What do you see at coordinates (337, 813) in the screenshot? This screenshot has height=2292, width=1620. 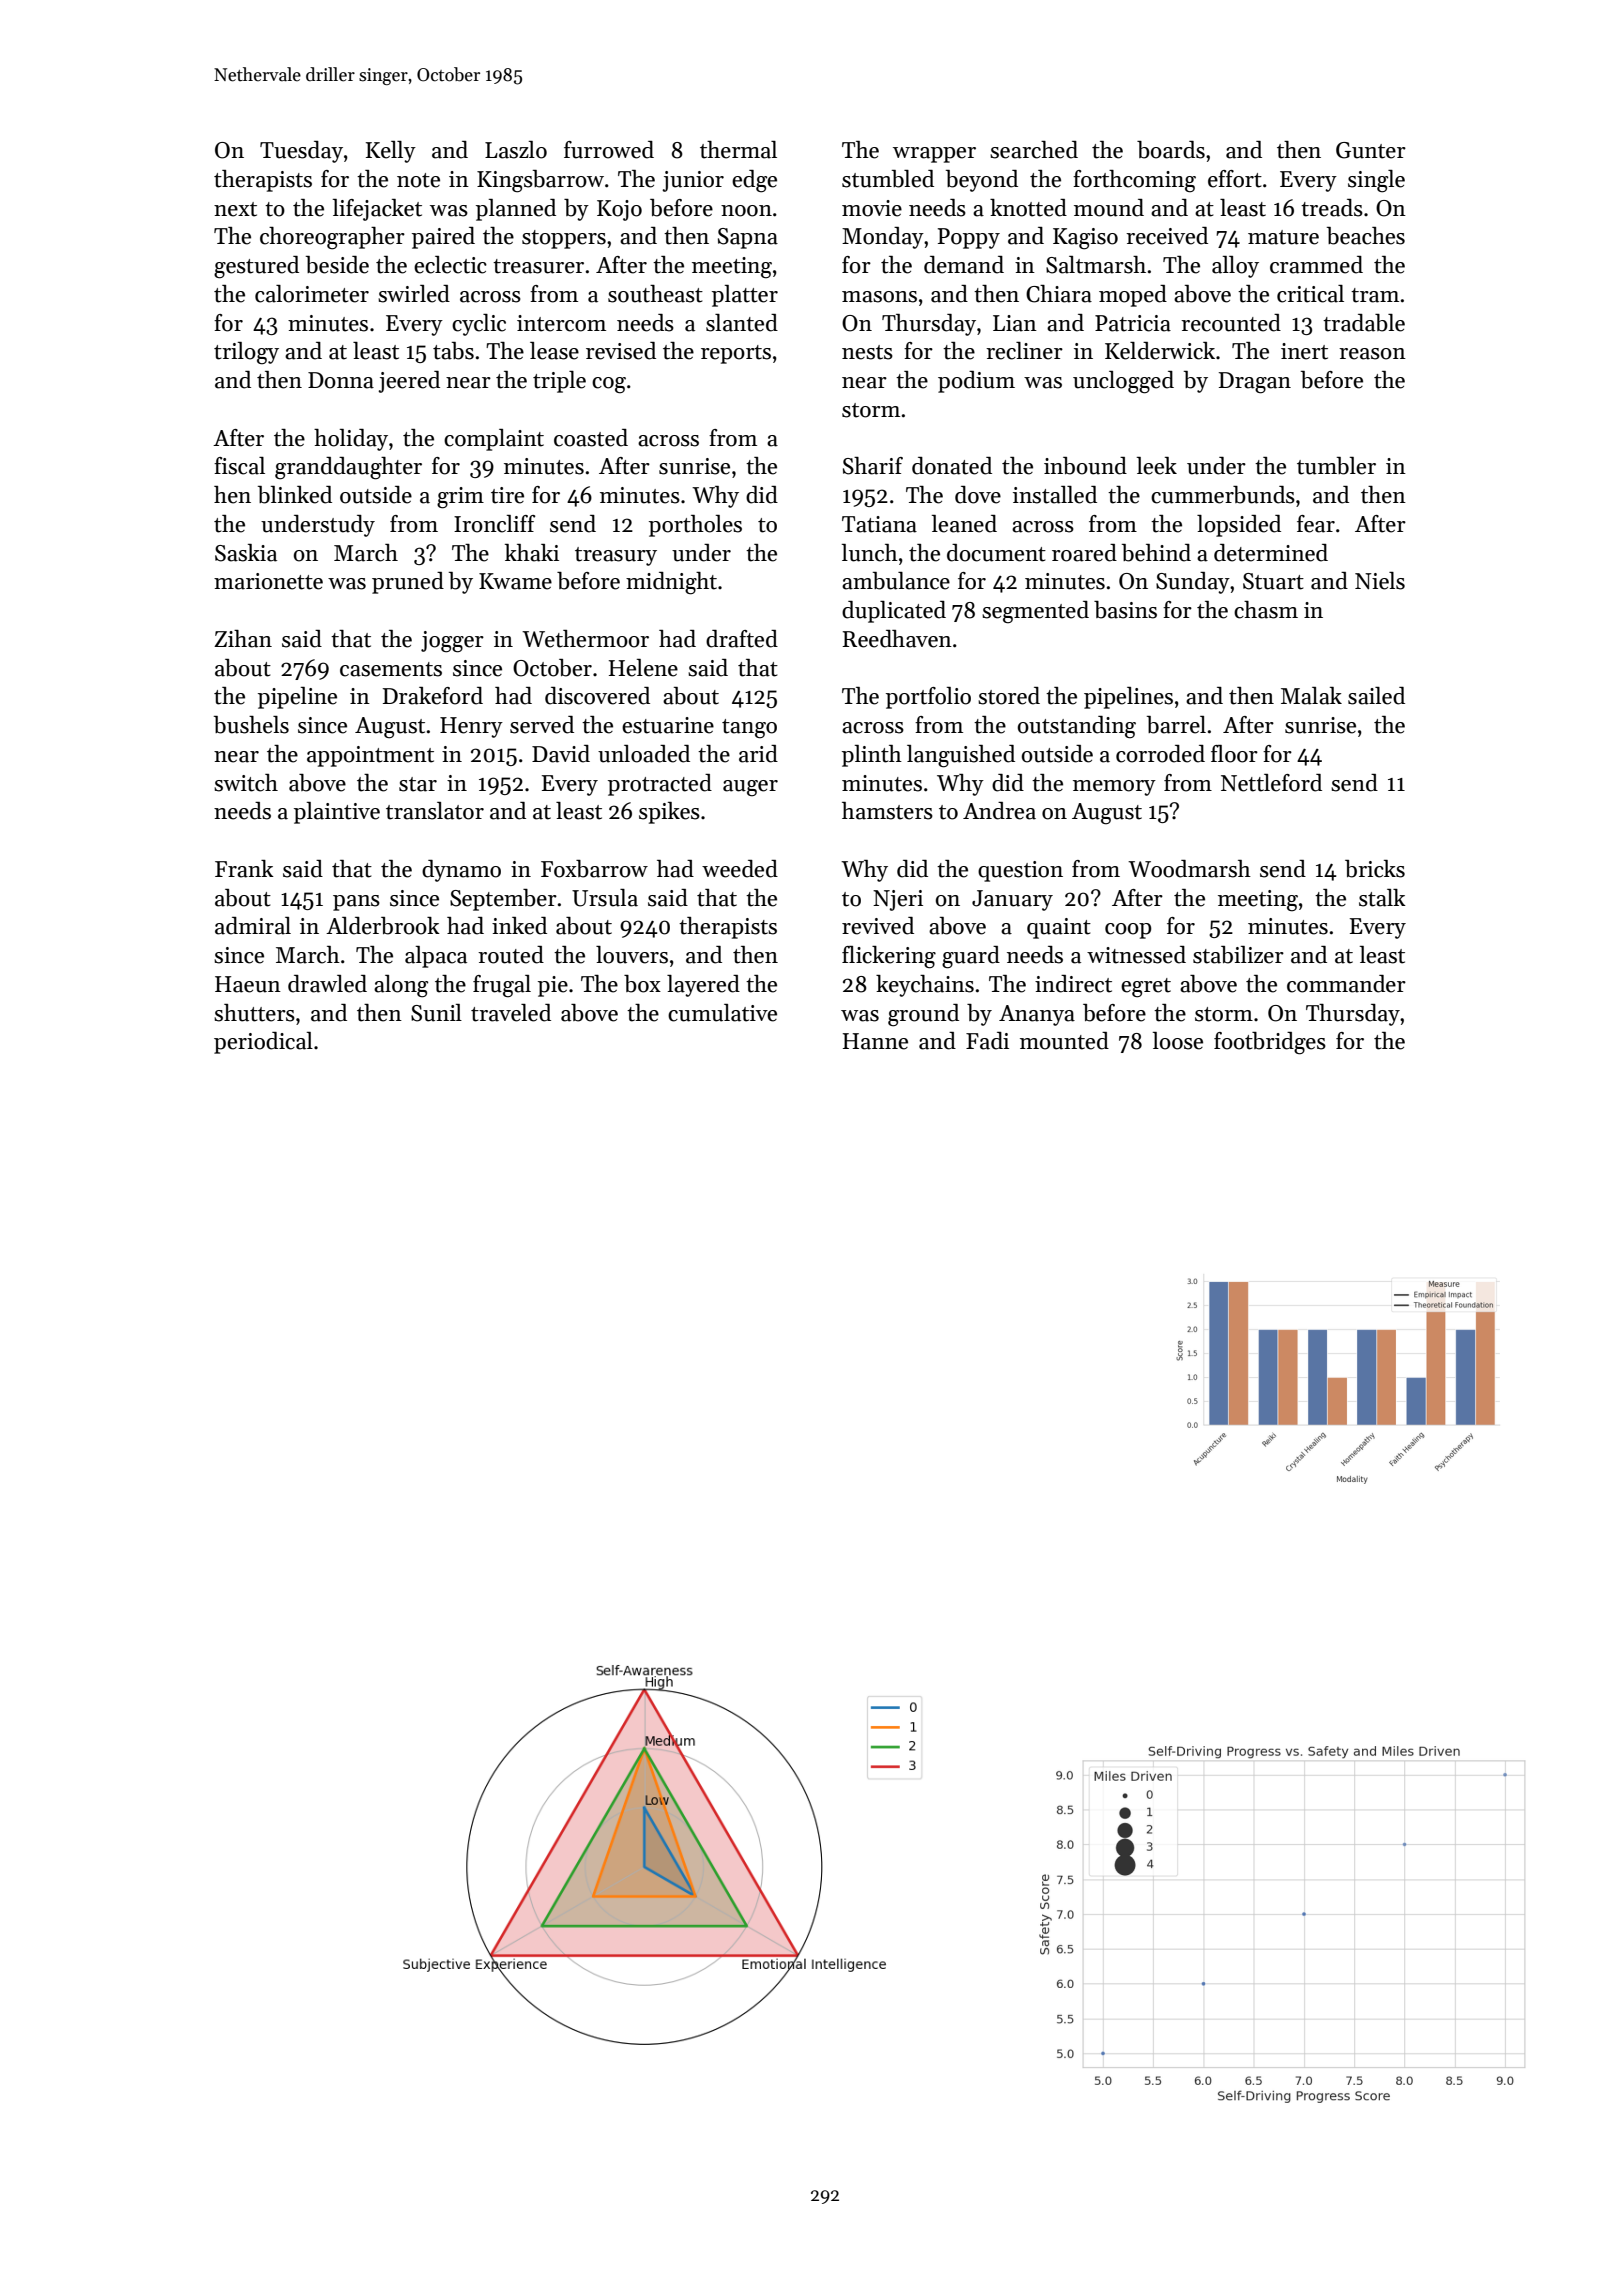 I see `plaintive` at bounding box center [337, 813].
